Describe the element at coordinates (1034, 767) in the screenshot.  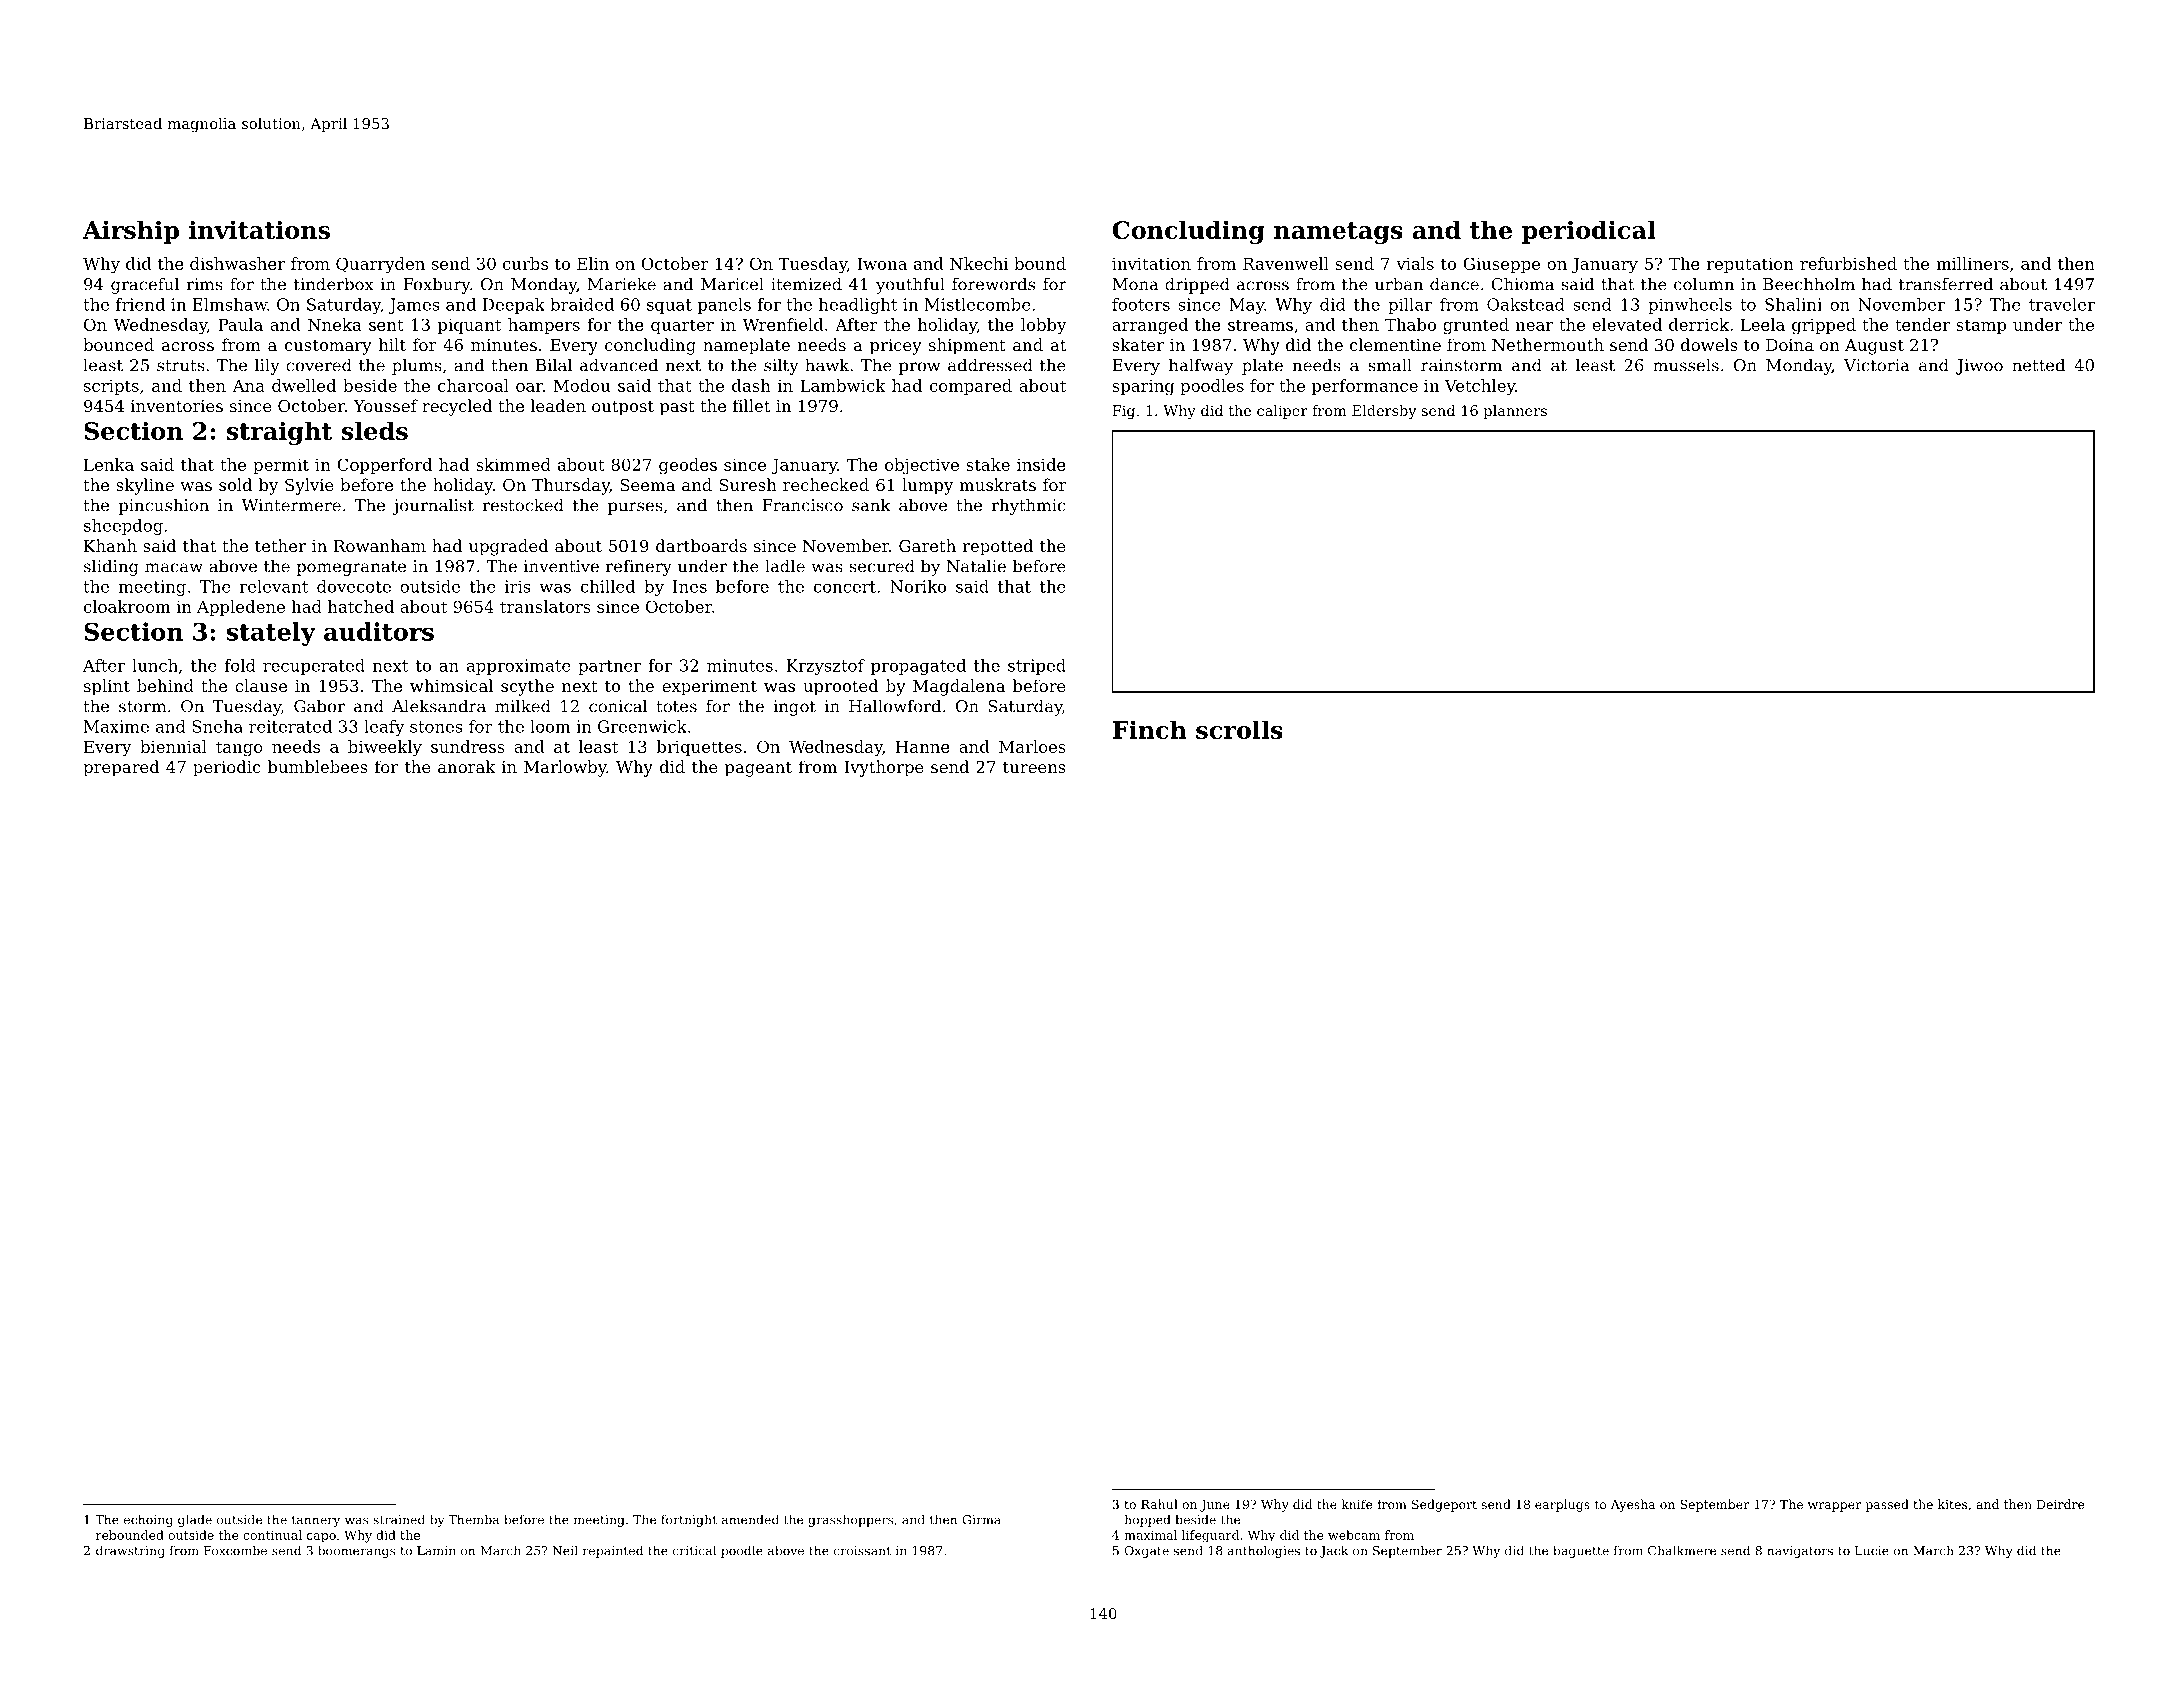
I see `tureens` at that location.
